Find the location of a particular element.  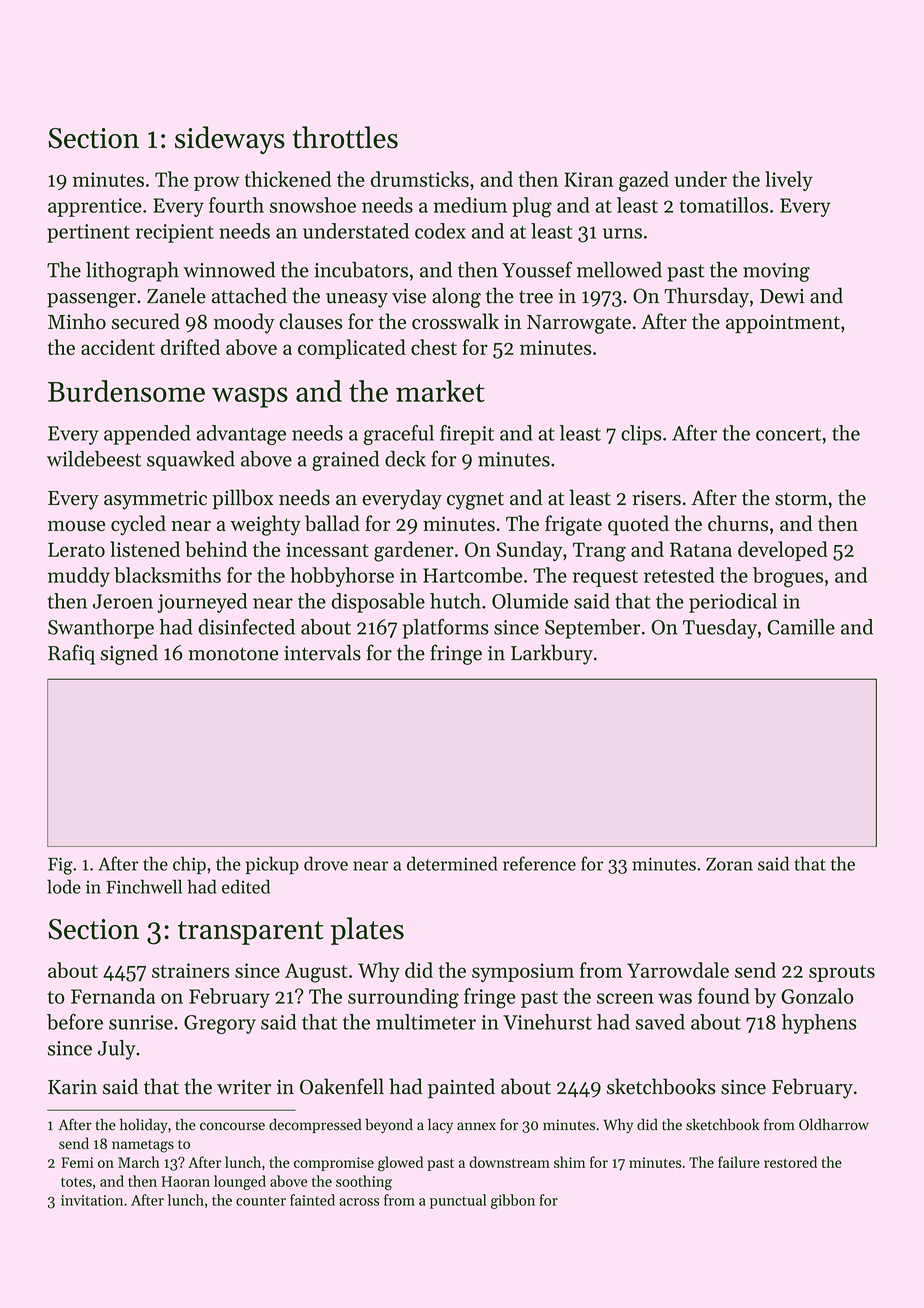

Kiran is located at coordinates (588, 179).
